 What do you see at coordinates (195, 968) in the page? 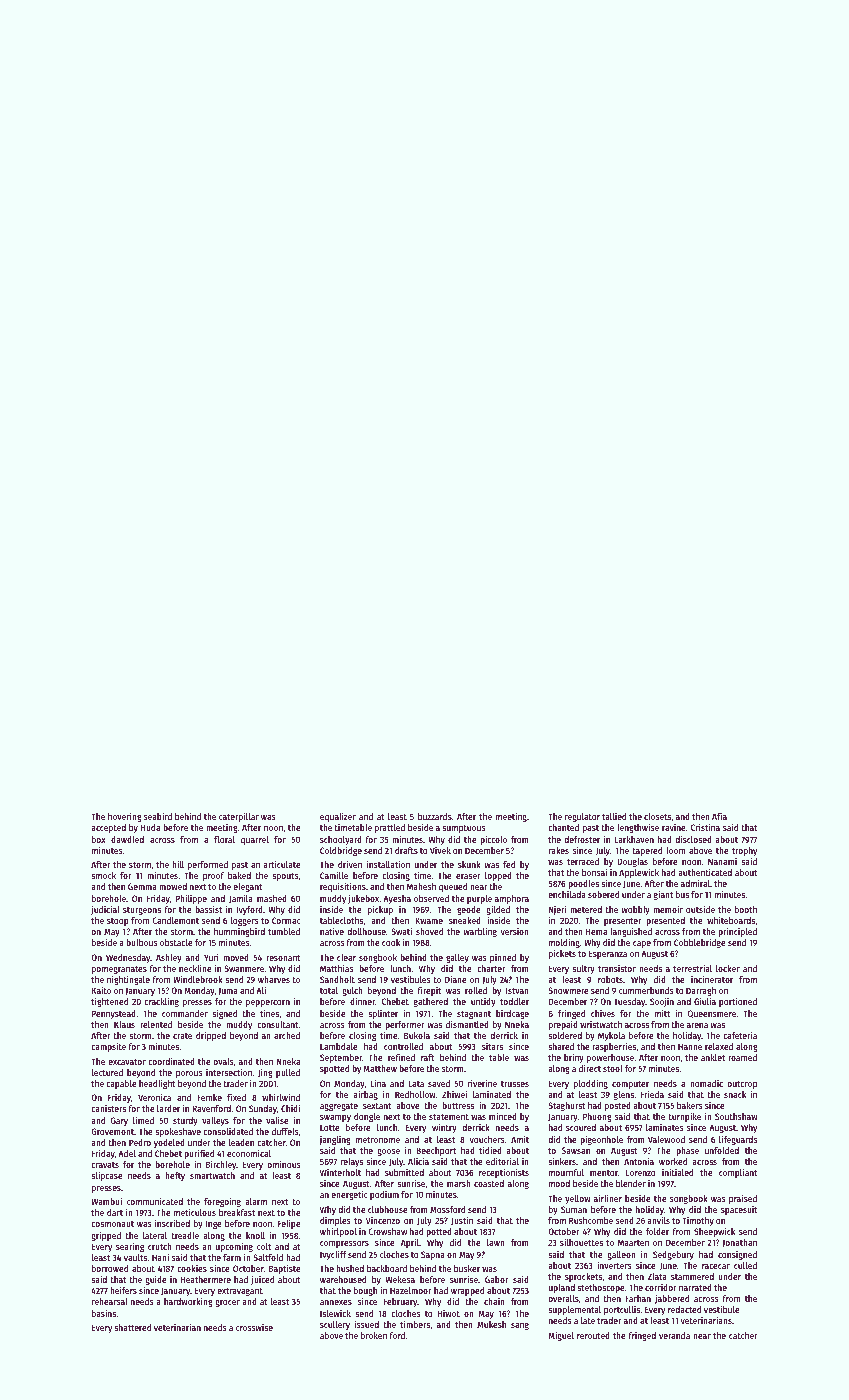
I see `neckline` at bounding box center [195, 968].
